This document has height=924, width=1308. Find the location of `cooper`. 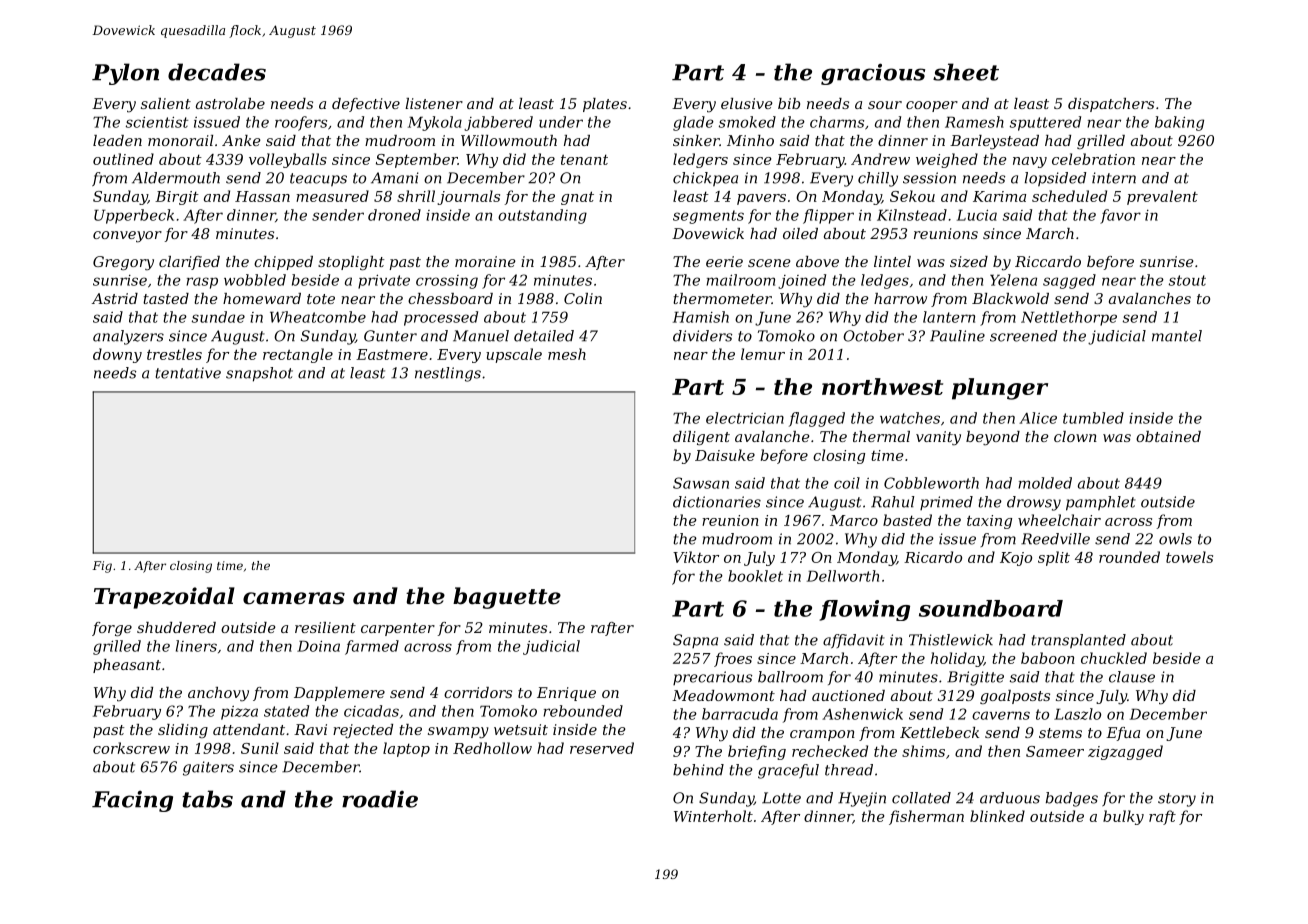

cooper is located at coordinates (932, 106).
